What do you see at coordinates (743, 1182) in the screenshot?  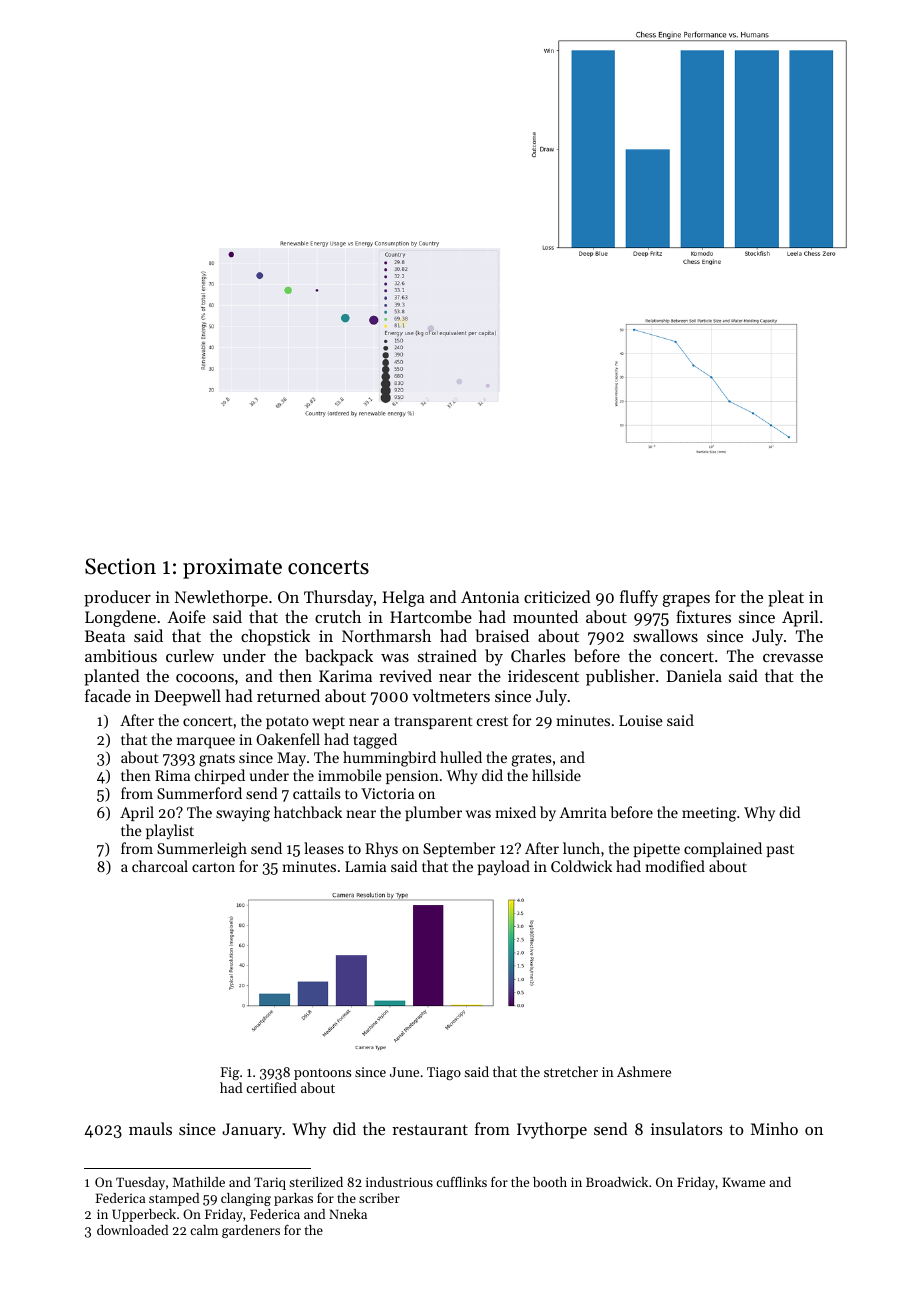 I see `Kwame` at bounding box center [743, 1182].
